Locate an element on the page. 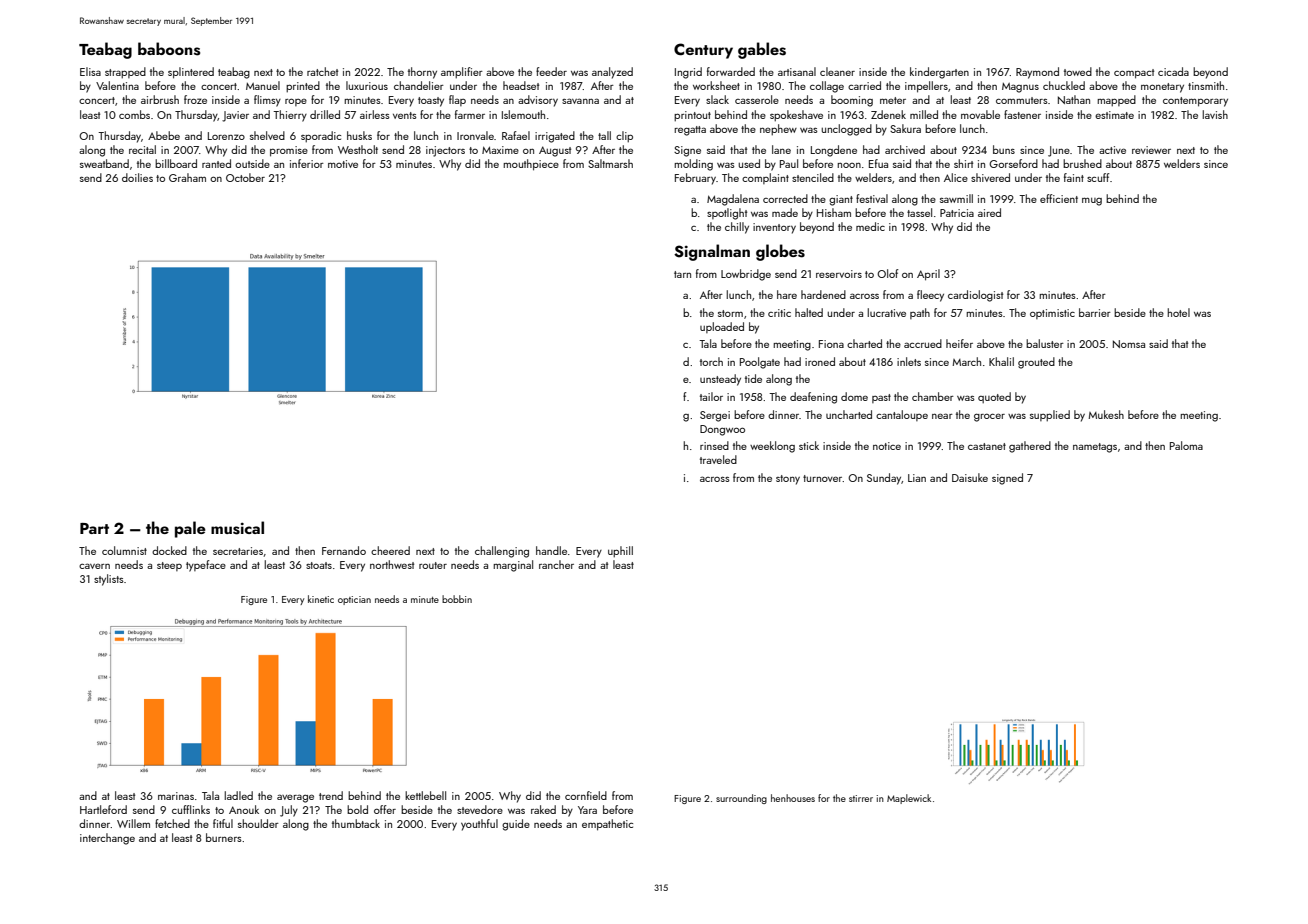 The height and width of the image is (924, 1308). Century is located at coordinates (703, 51).
